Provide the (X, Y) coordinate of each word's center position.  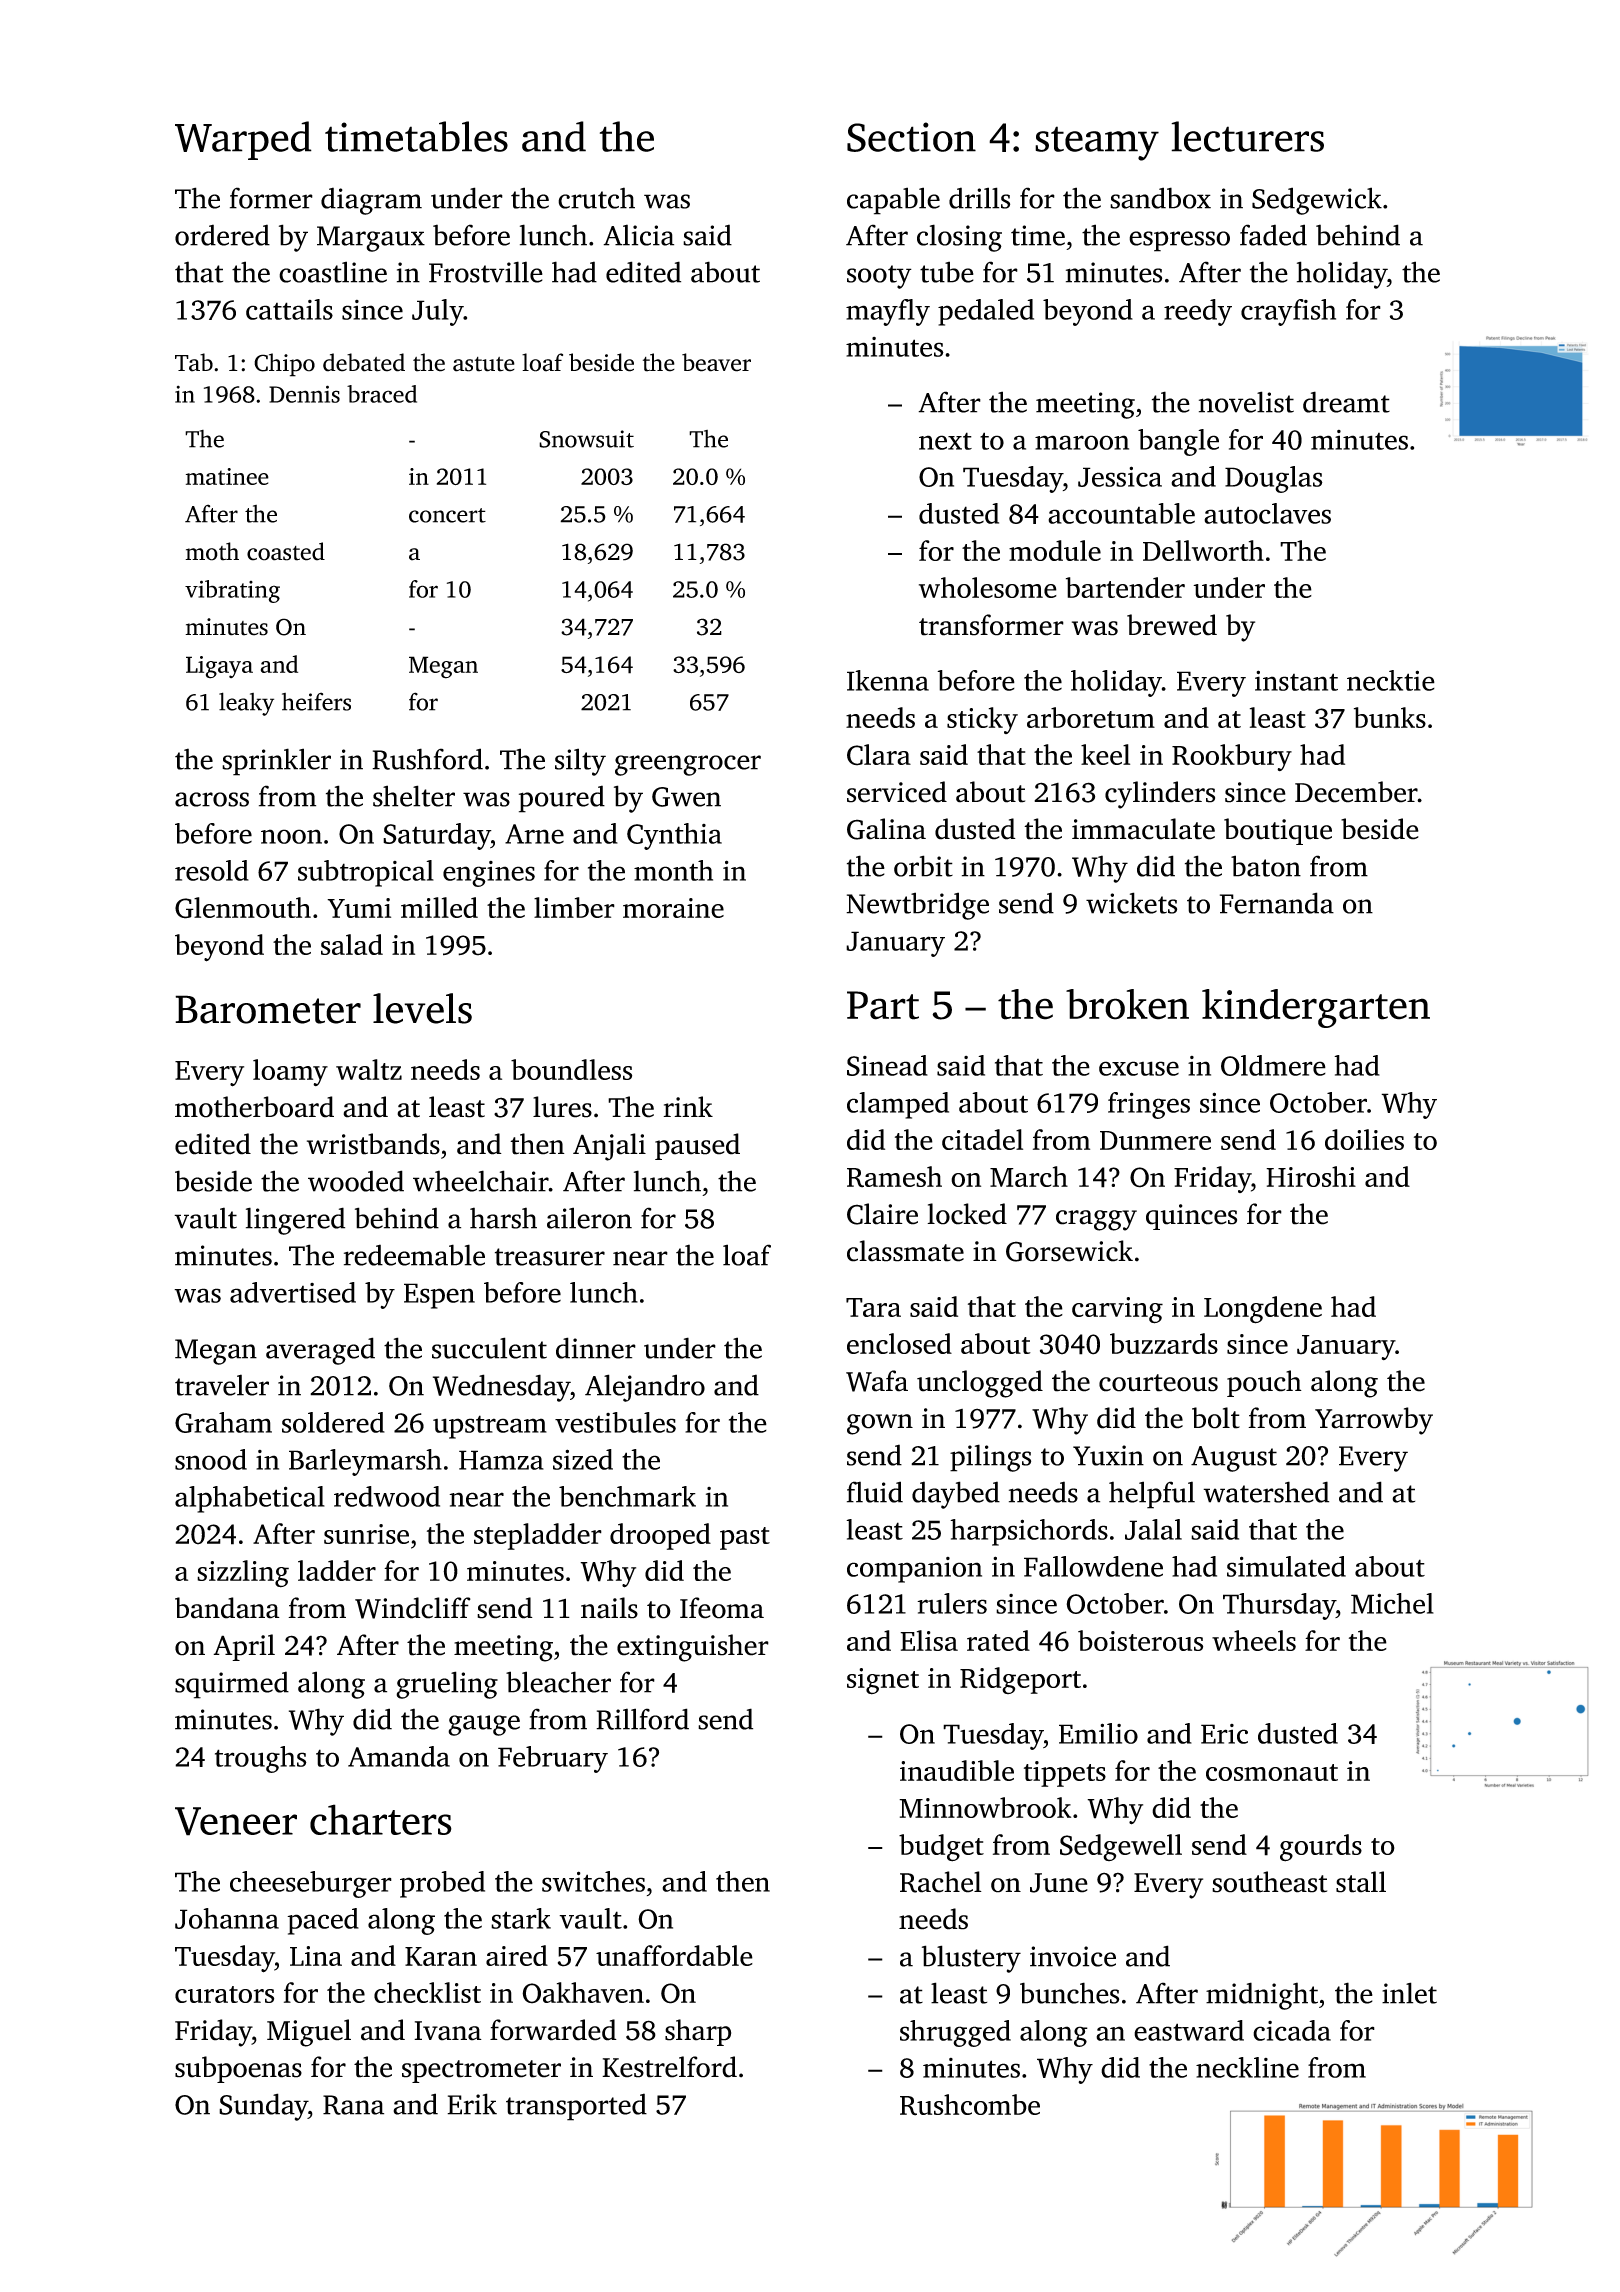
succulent (489, 1348)
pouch (1264, 1383)
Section (911, 137)
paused (697, 1146)
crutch (596, 198)
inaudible (957, 1770)
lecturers (1247, 136)
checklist (427, 1992)
